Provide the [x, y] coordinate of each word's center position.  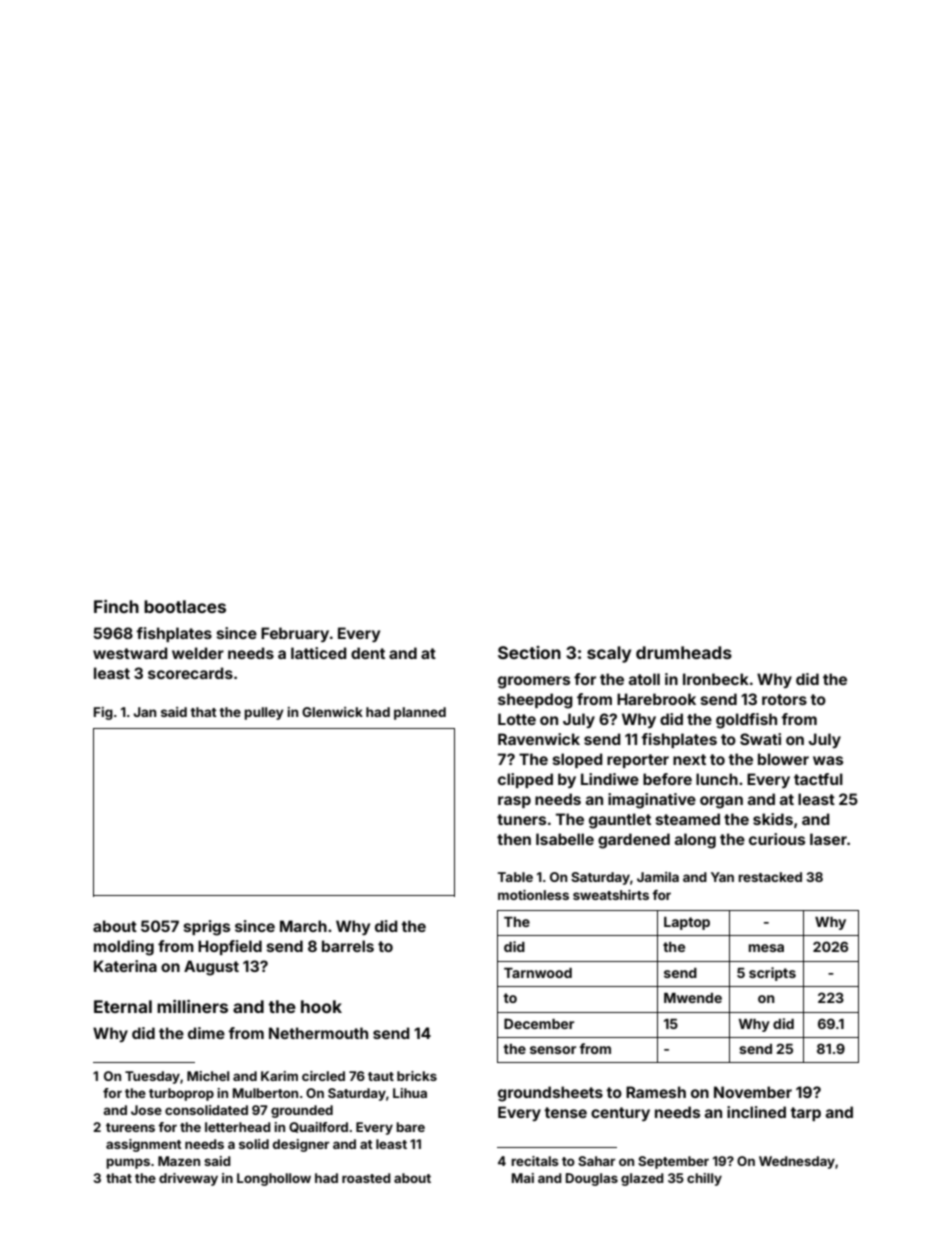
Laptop [687, 923]
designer [301, 1145]
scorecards [190, 673]
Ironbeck [716, 679]
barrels [348, 946]
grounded [302, 1111]
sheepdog [535, 701]
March [303, 926]
